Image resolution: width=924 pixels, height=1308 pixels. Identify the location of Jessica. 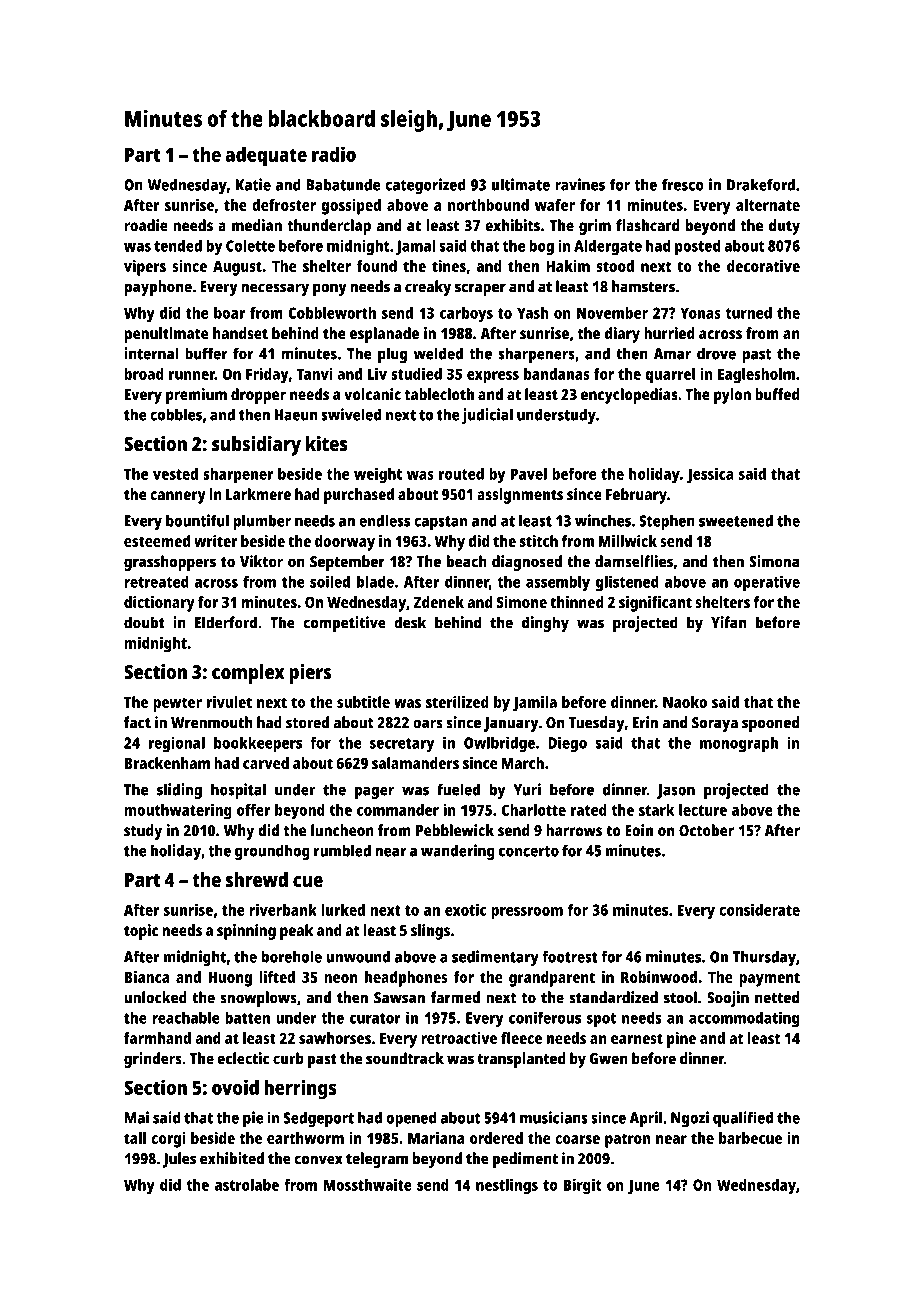
(710, 475).
